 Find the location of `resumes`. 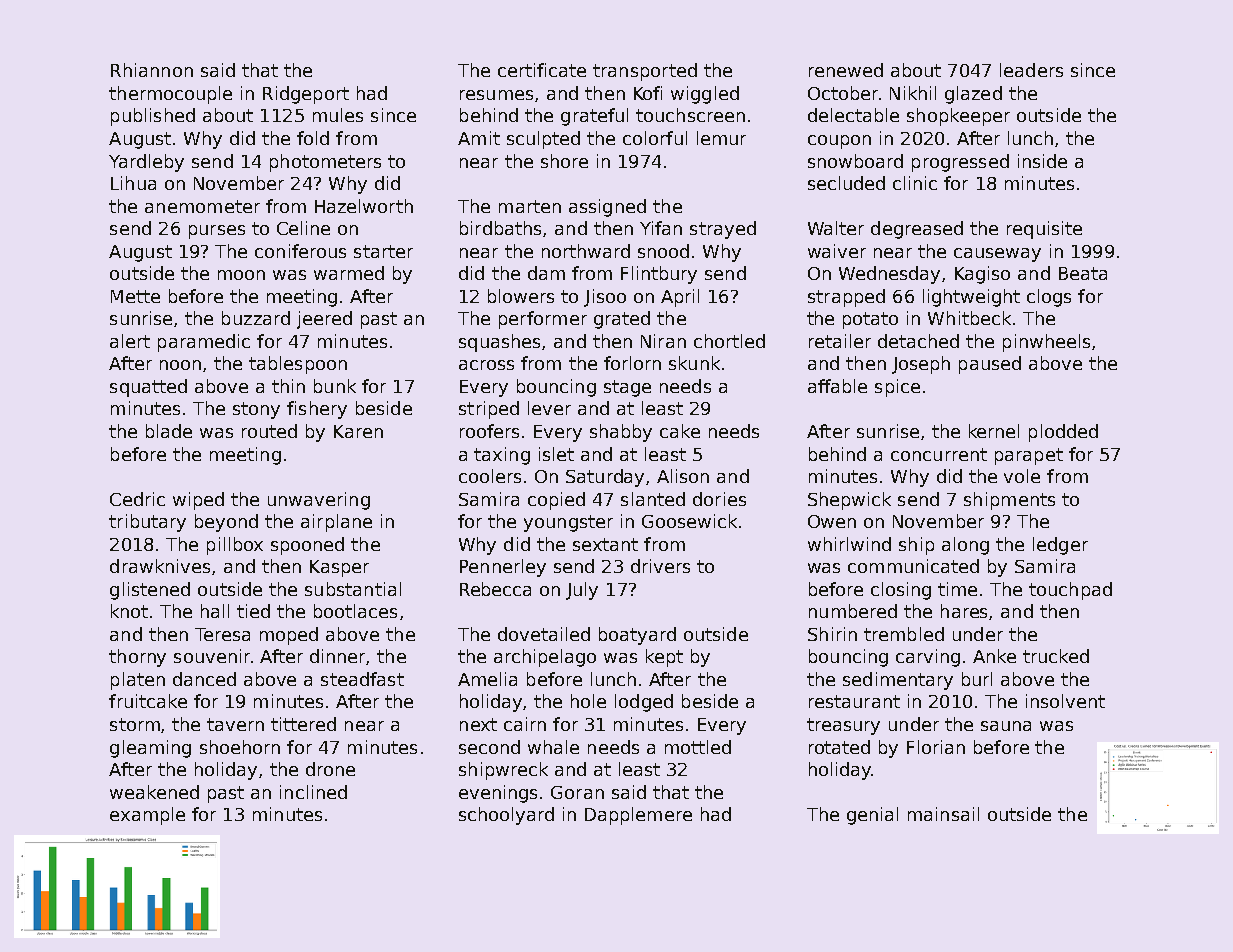

resumes is located at coordinates (496, 95).
